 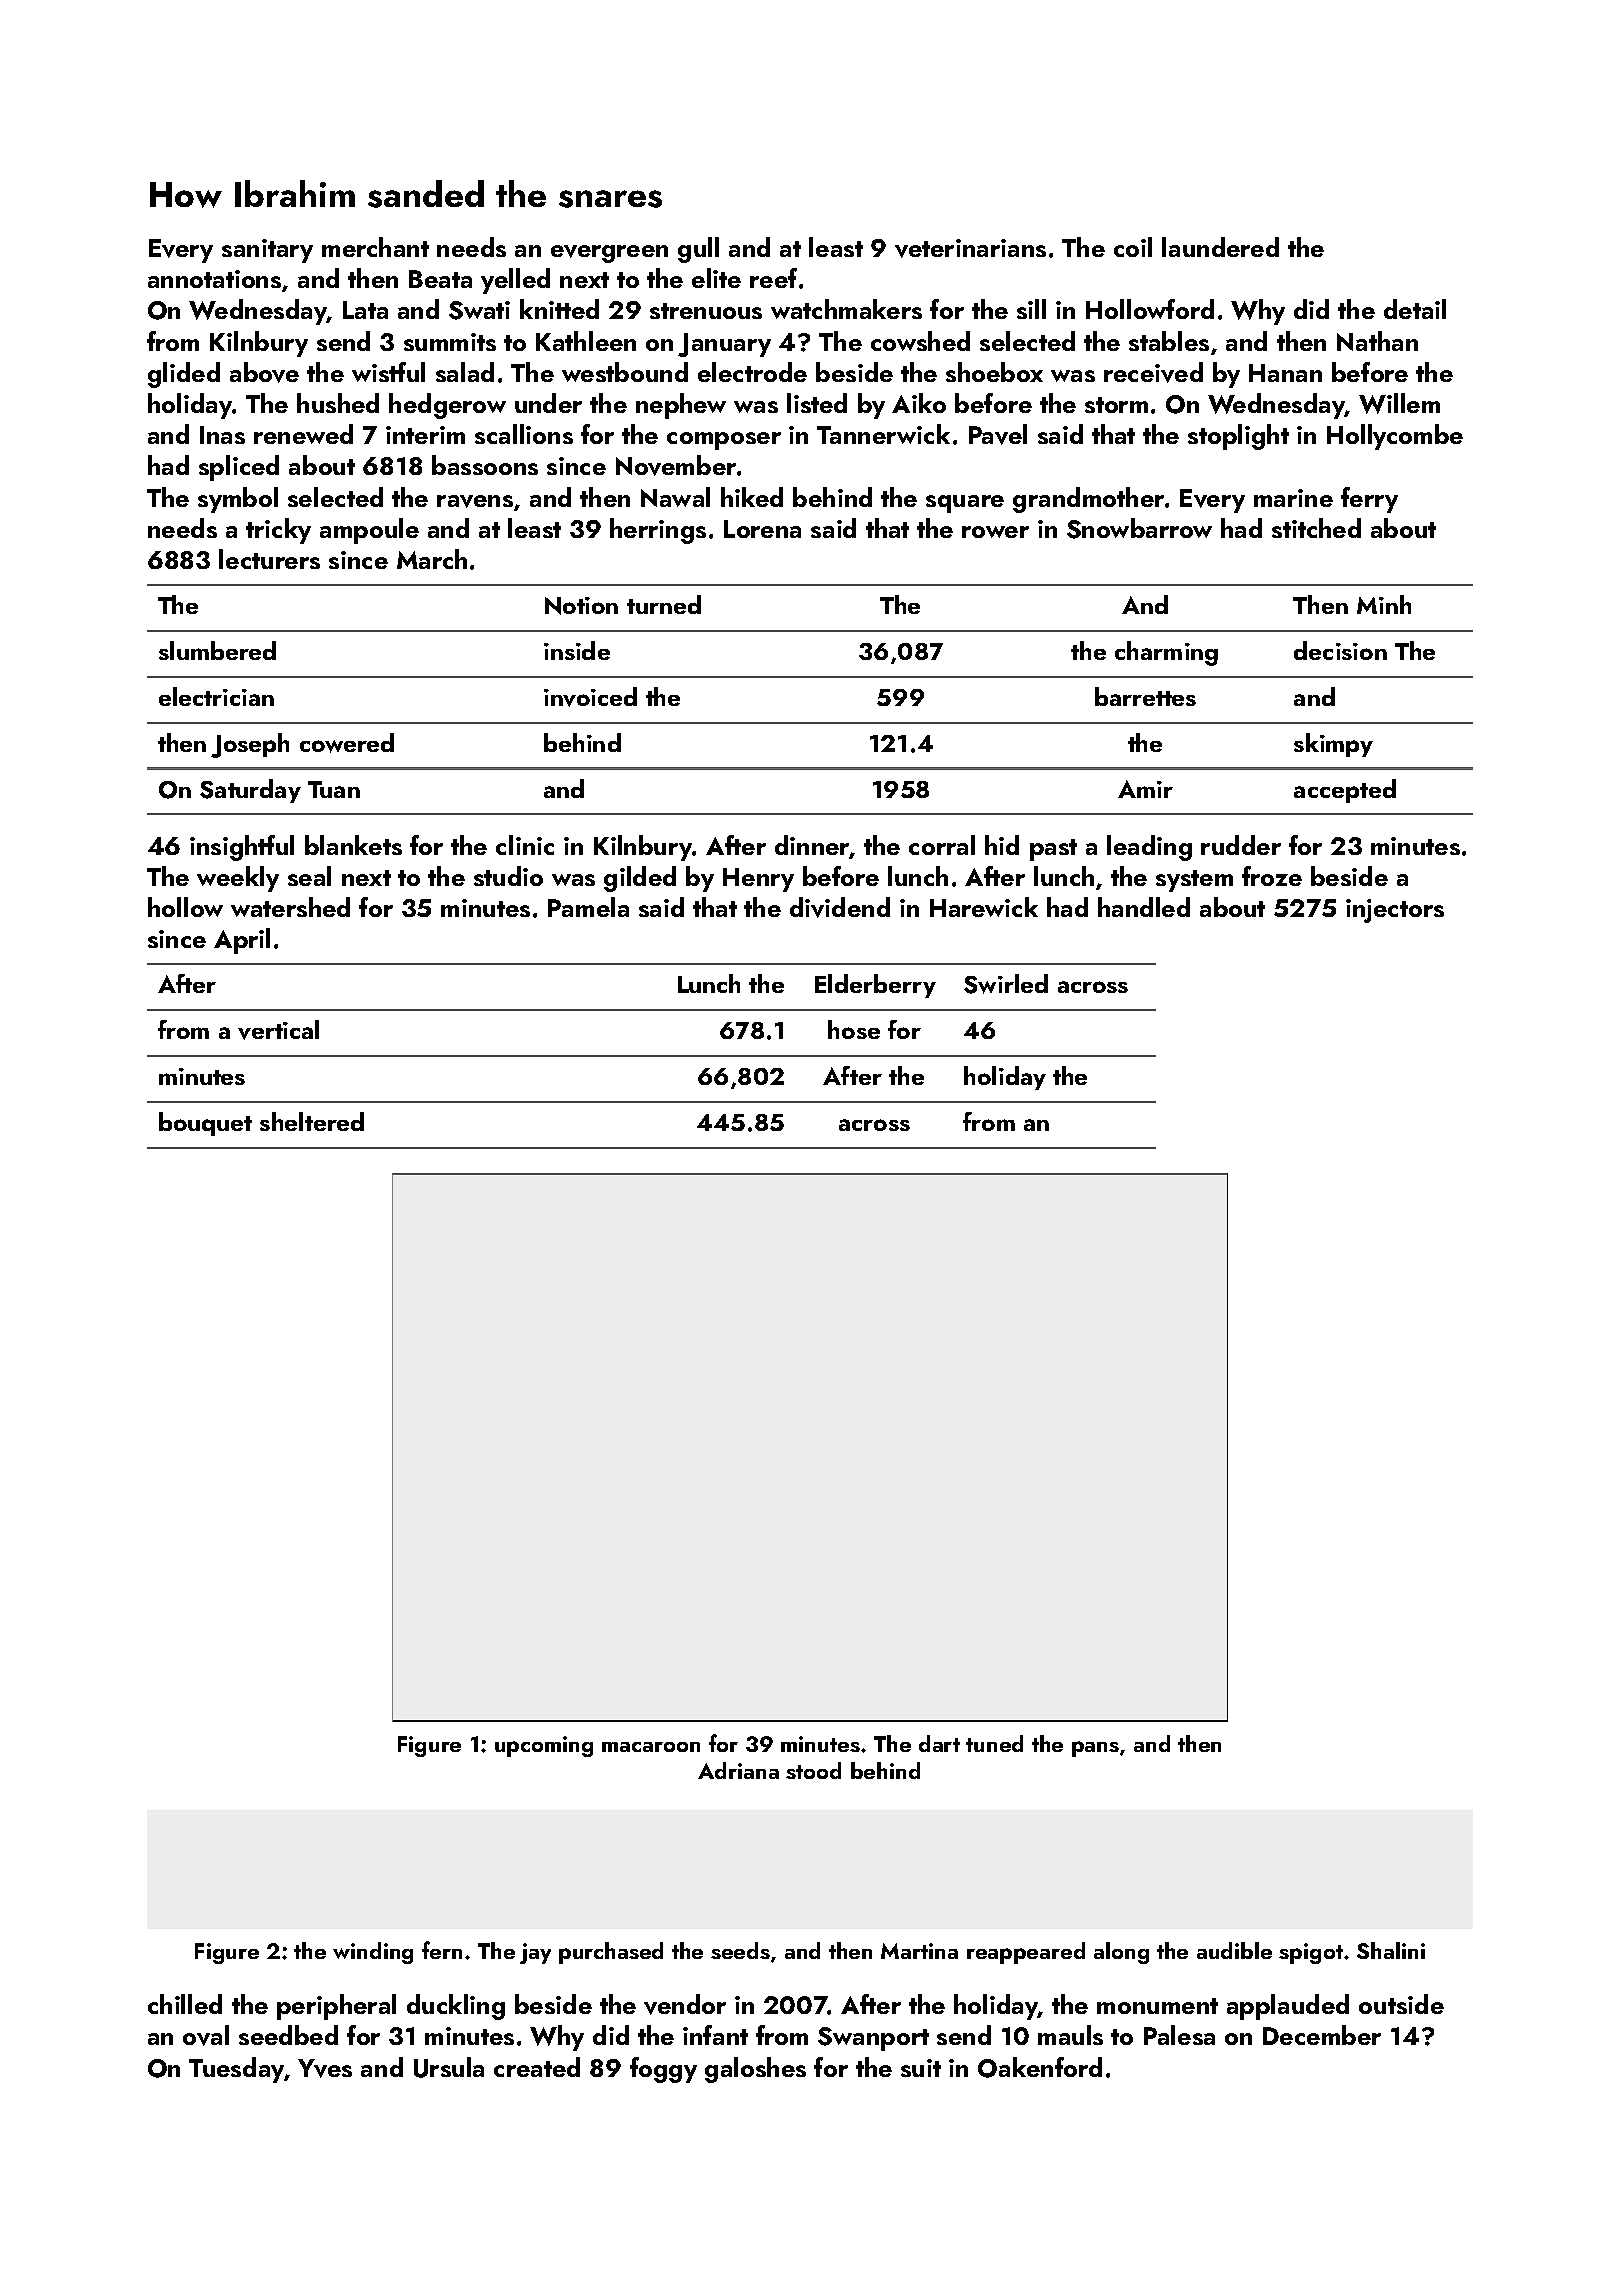 What do you see at coordinates (1395, 911) in the image?
I see `injectors` at bounding box center [1395, 911].
